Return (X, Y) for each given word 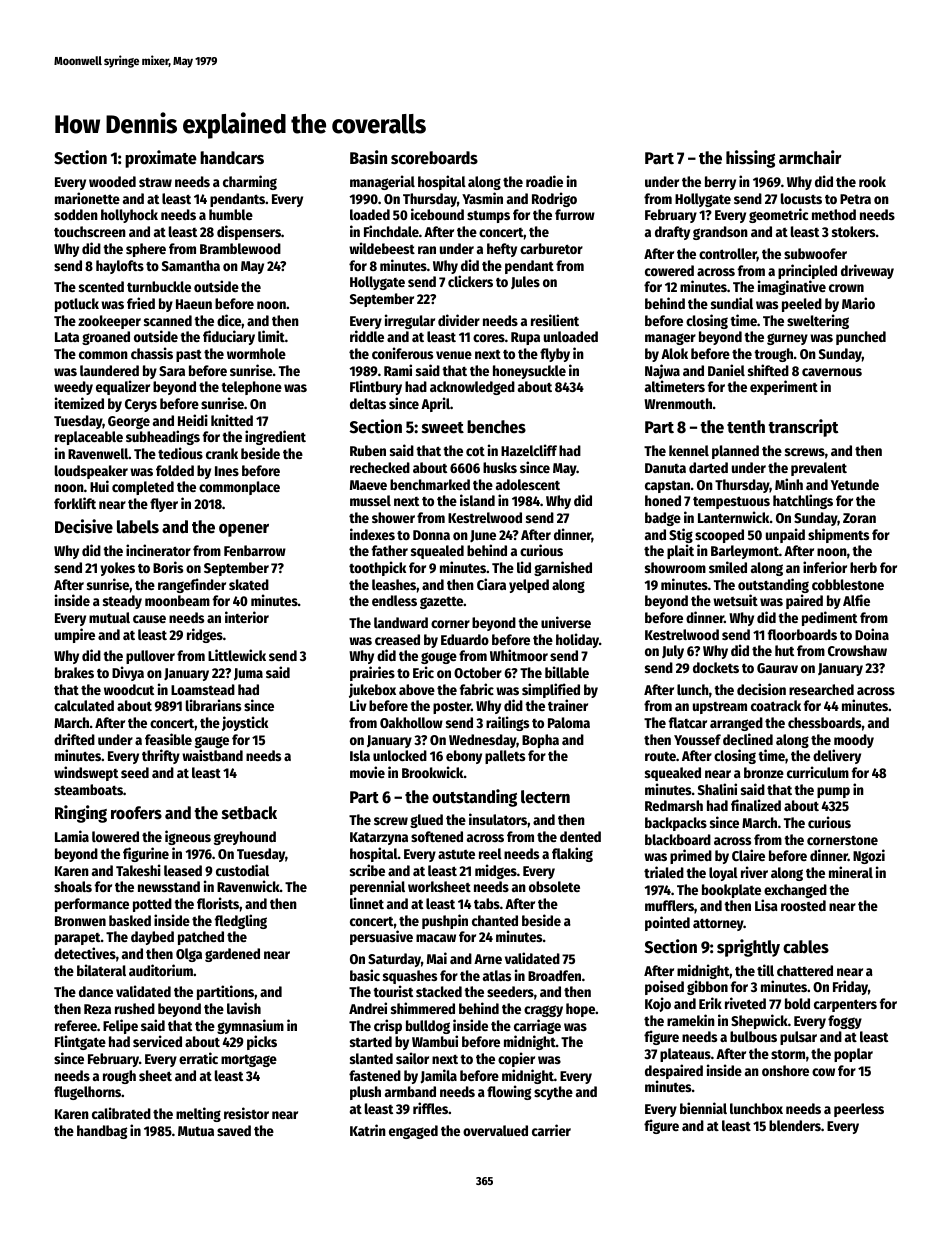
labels (138, 527)
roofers (136, 813)
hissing (750, 159)
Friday (850, 987)
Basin (368, 157)
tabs (487, 903)
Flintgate (80, 1042)
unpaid (785, 535)
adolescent (528, 484)
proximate (161, 159)
